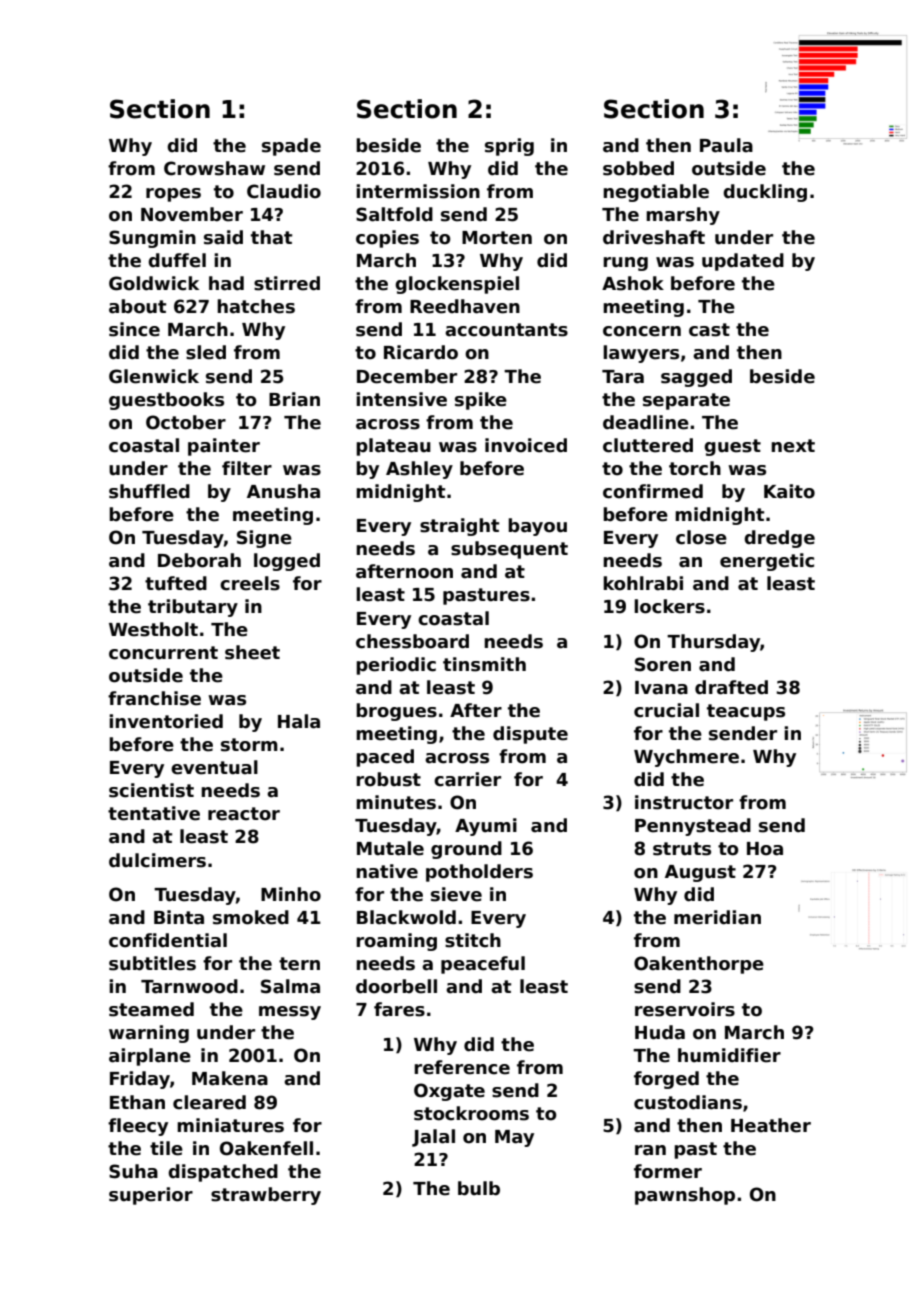  What do you see at coordinates (530, 735) in the screenshot?
I see `dispute` at bounding box center [530, 735].
